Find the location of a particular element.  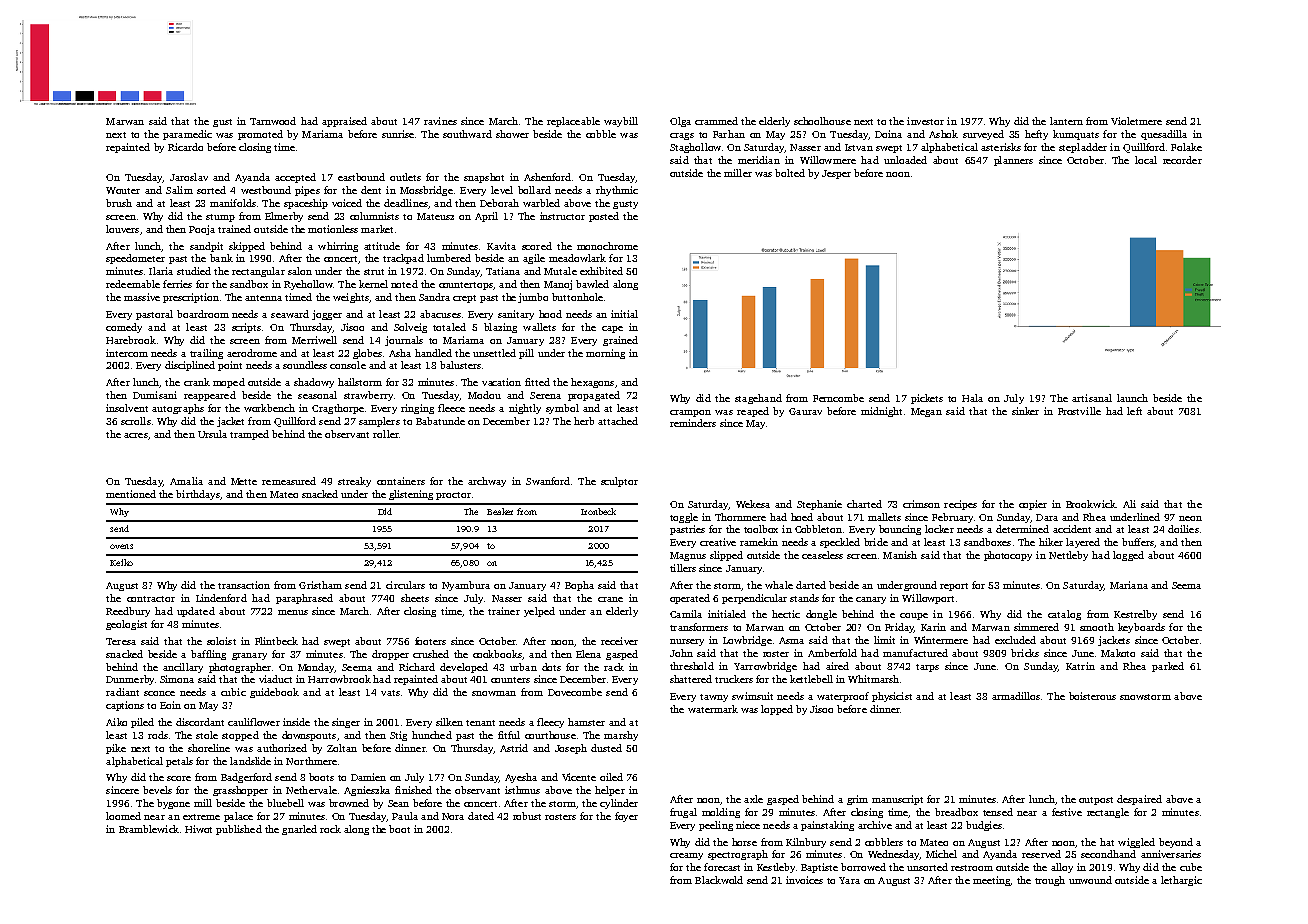

lantern is located at coordinates (1066, 121).
